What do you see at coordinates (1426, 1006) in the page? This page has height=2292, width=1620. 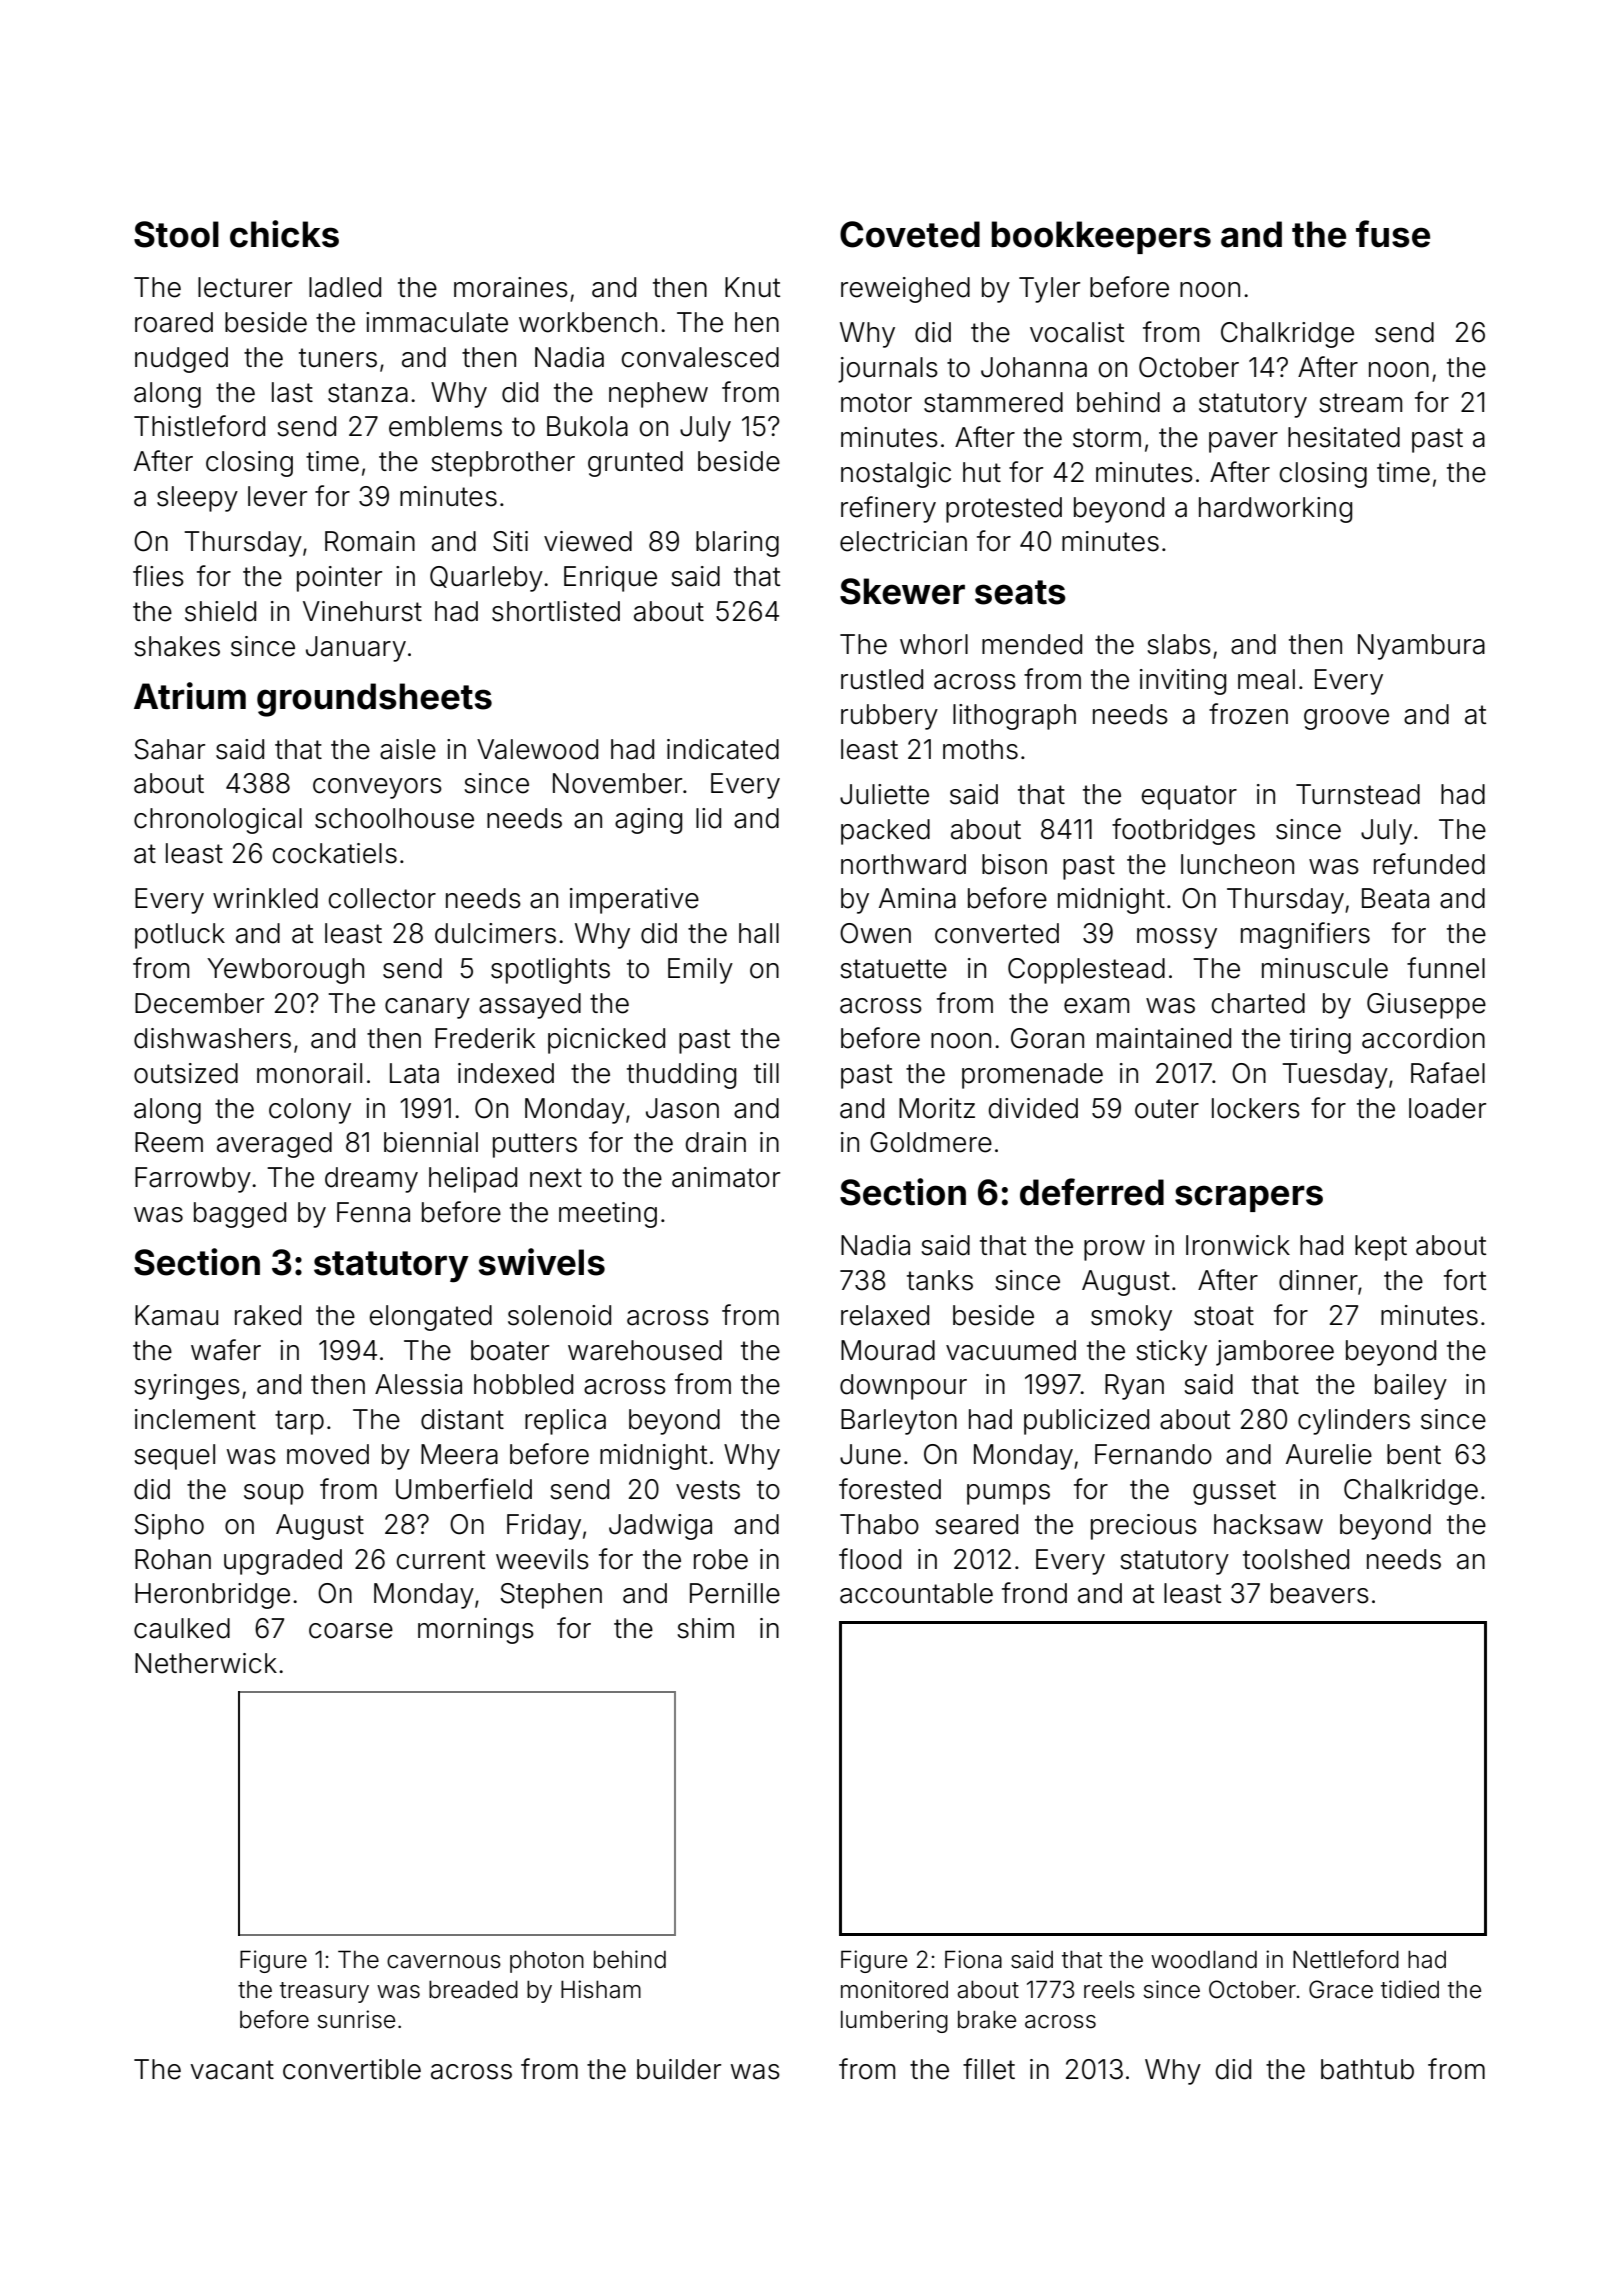 I see `Giuseppe` at bounding box center [1426, 1006].
